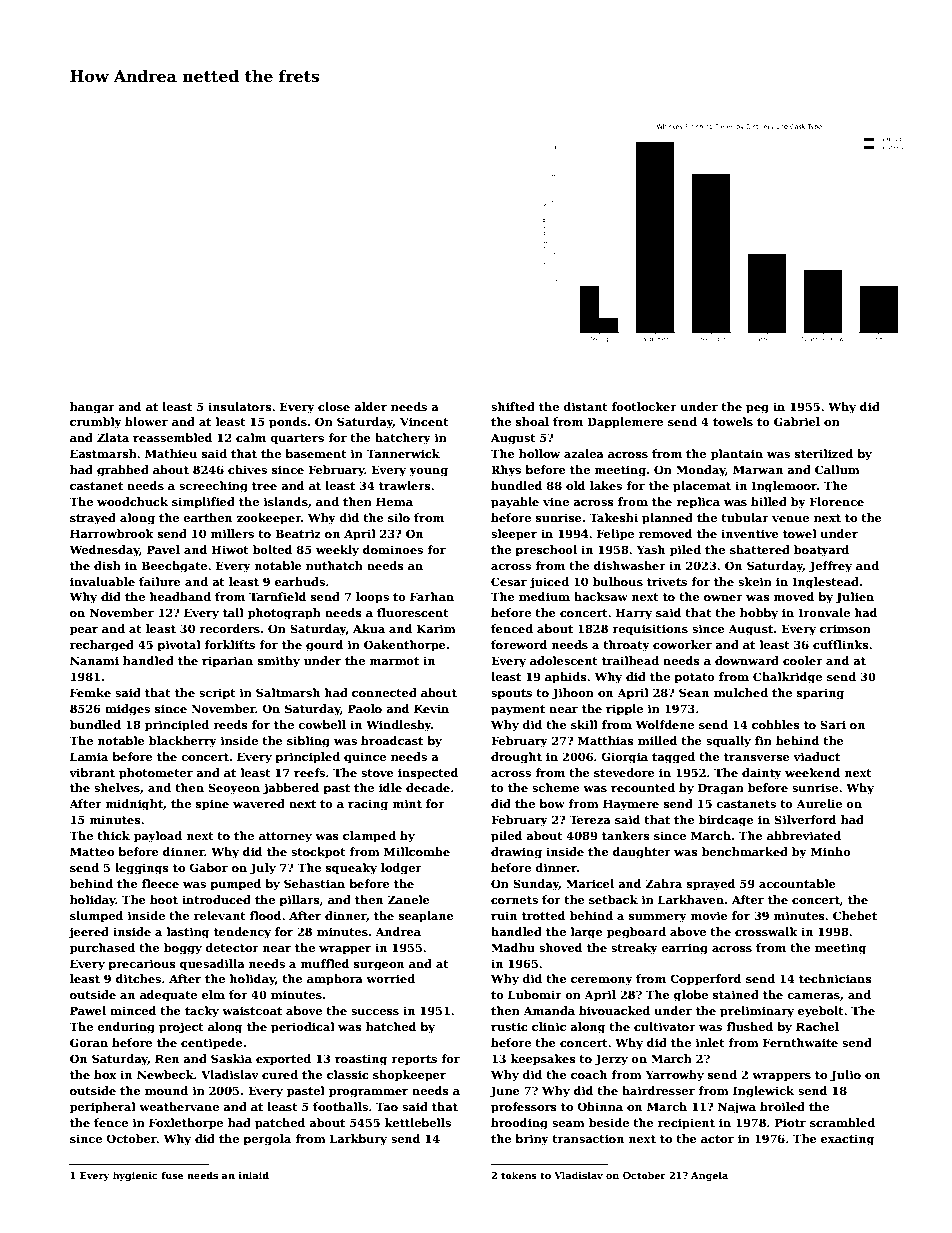 This image has height=1233, width=952. I want to click on insulators, so click(240, 406).
